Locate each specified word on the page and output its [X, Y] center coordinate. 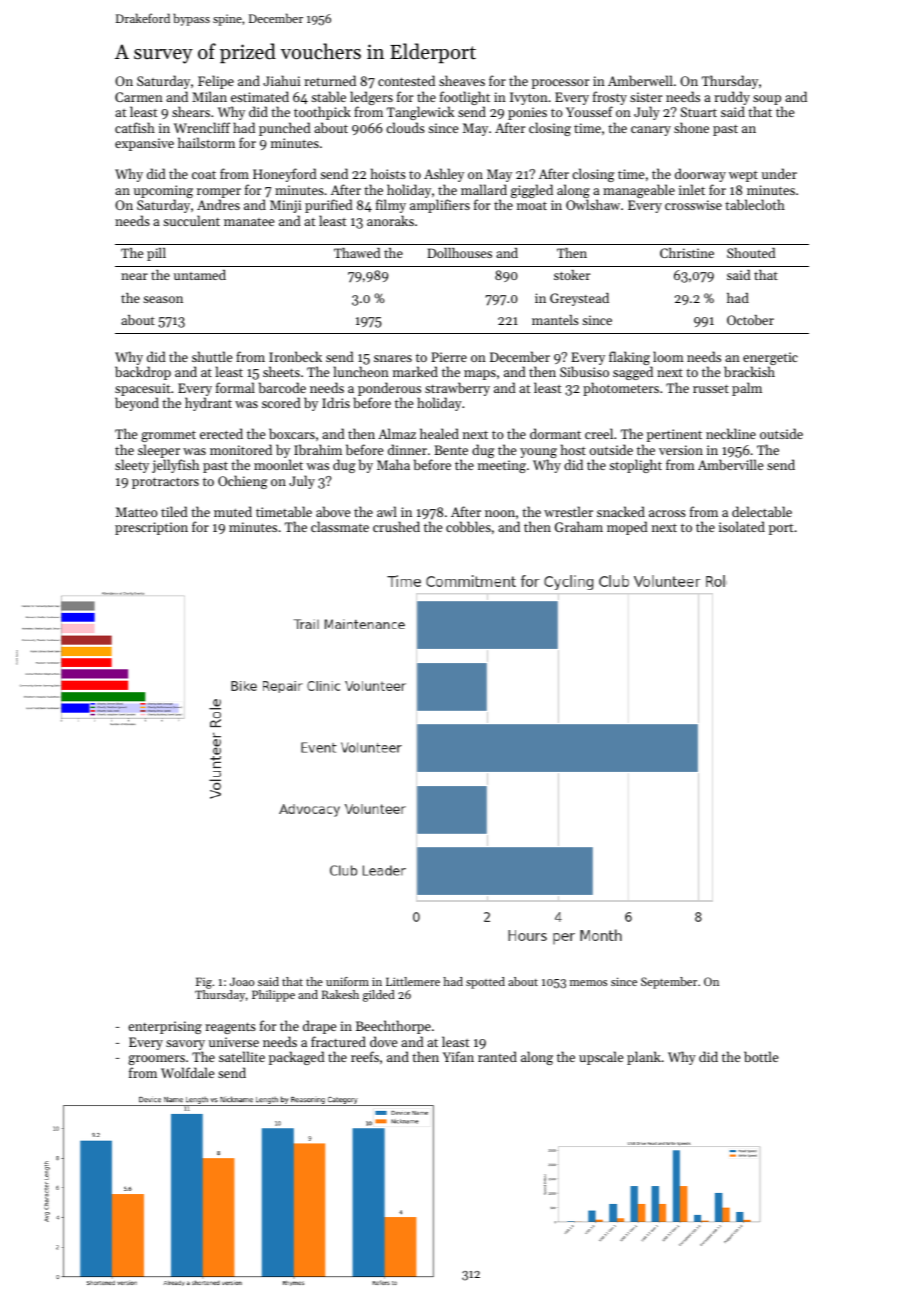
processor [560, 84]
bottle [761, 1056]
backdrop [143, 373]
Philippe [273, 996]
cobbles [468, 526]
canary [651, 131]
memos [588, 983]
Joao [242, 981]
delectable [762, 511]
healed [439, 433]
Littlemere [413, 981]
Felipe [216, 82]
